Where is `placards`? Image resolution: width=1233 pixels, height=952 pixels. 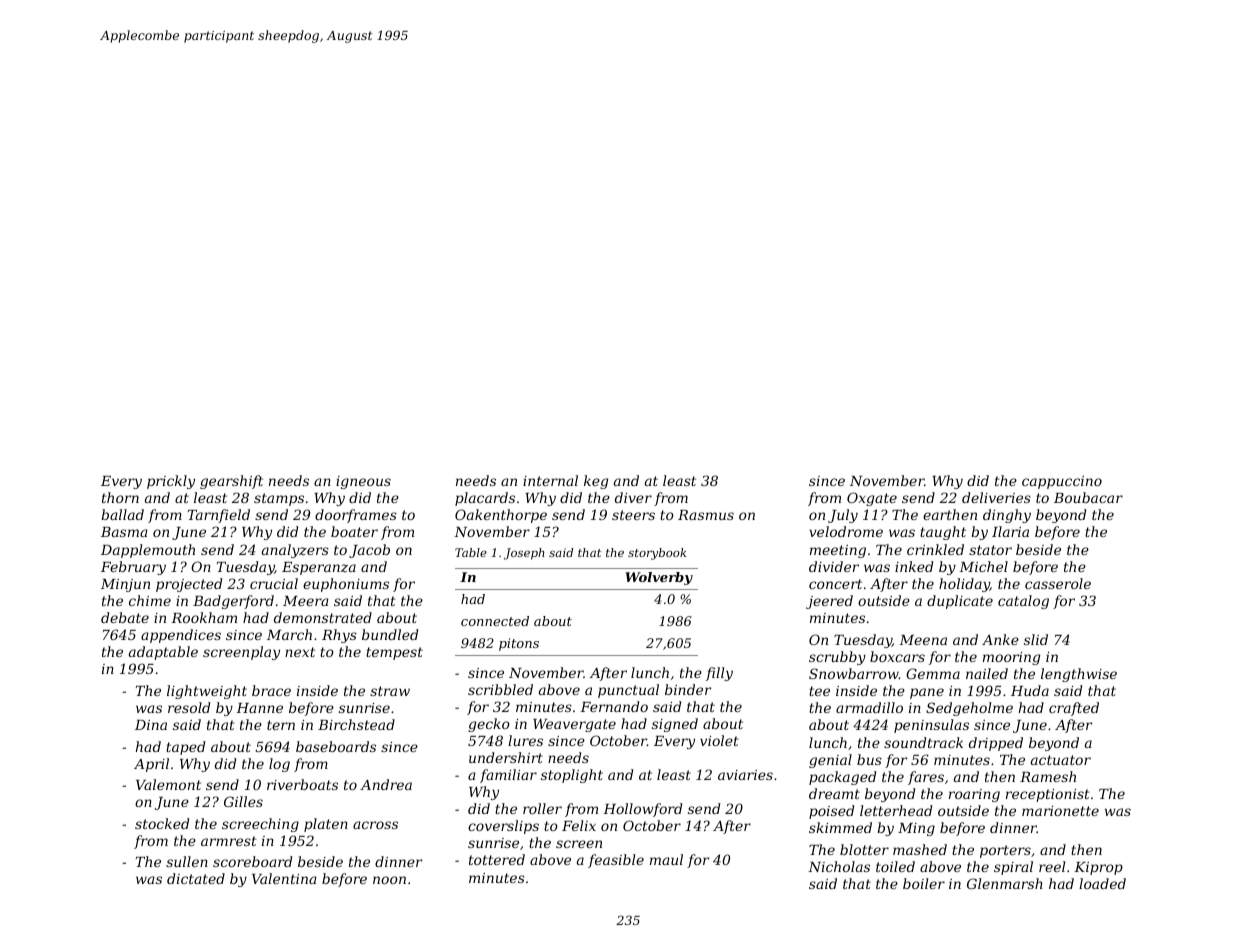 placards is located at coordinates (485, 499).
